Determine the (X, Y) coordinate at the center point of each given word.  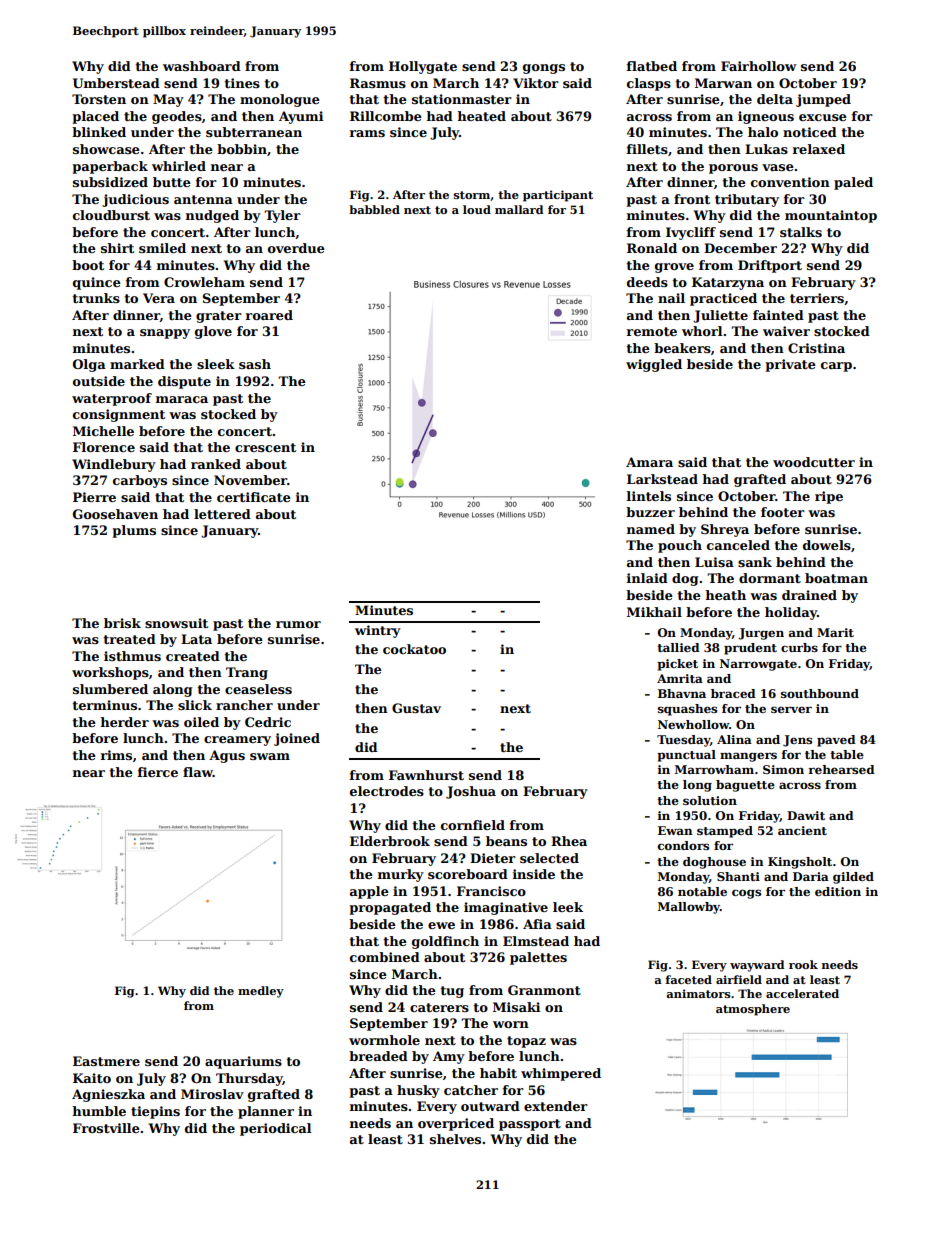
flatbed (652, 66)
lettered (222, 514)
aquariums (243, 1062)
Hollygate (423, 67)
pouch (680, 546)
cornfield (473, 825)
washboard (202, 66)
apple (369, 892)
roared (269, 315)
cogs (746, 894)
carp (836, 367)
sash (255, 364)
